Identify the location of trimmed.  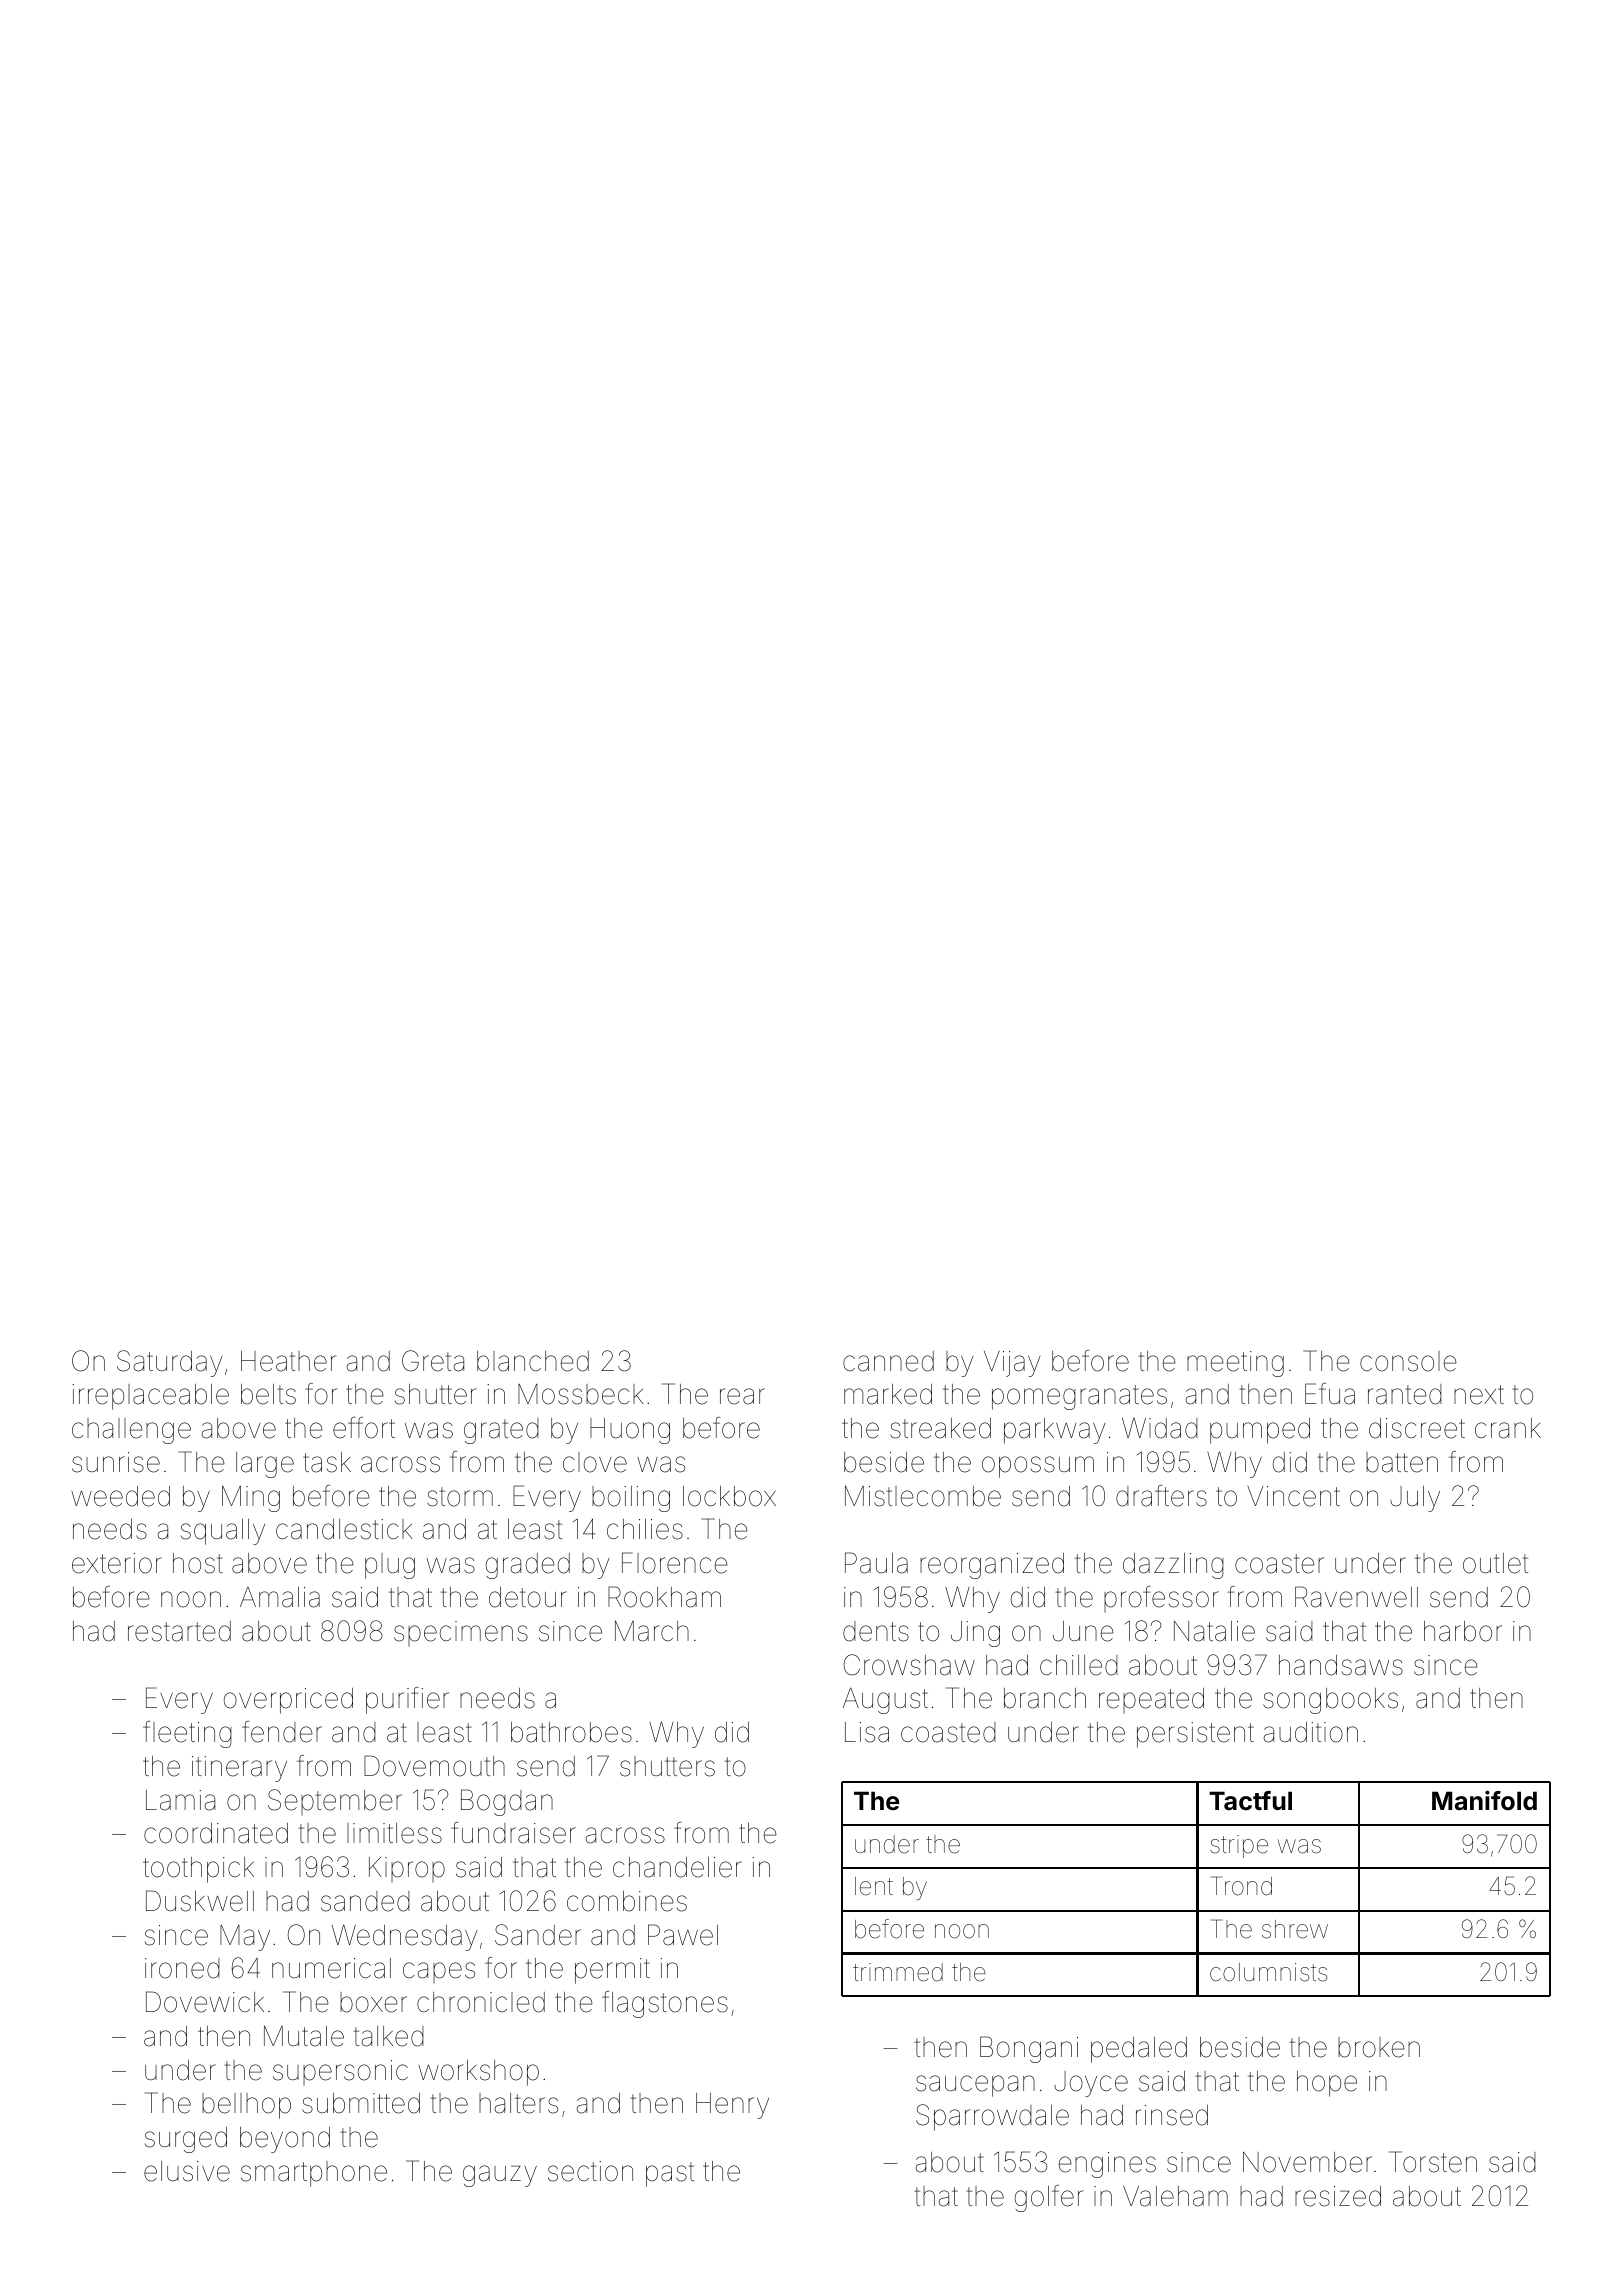
(898, 1972).
